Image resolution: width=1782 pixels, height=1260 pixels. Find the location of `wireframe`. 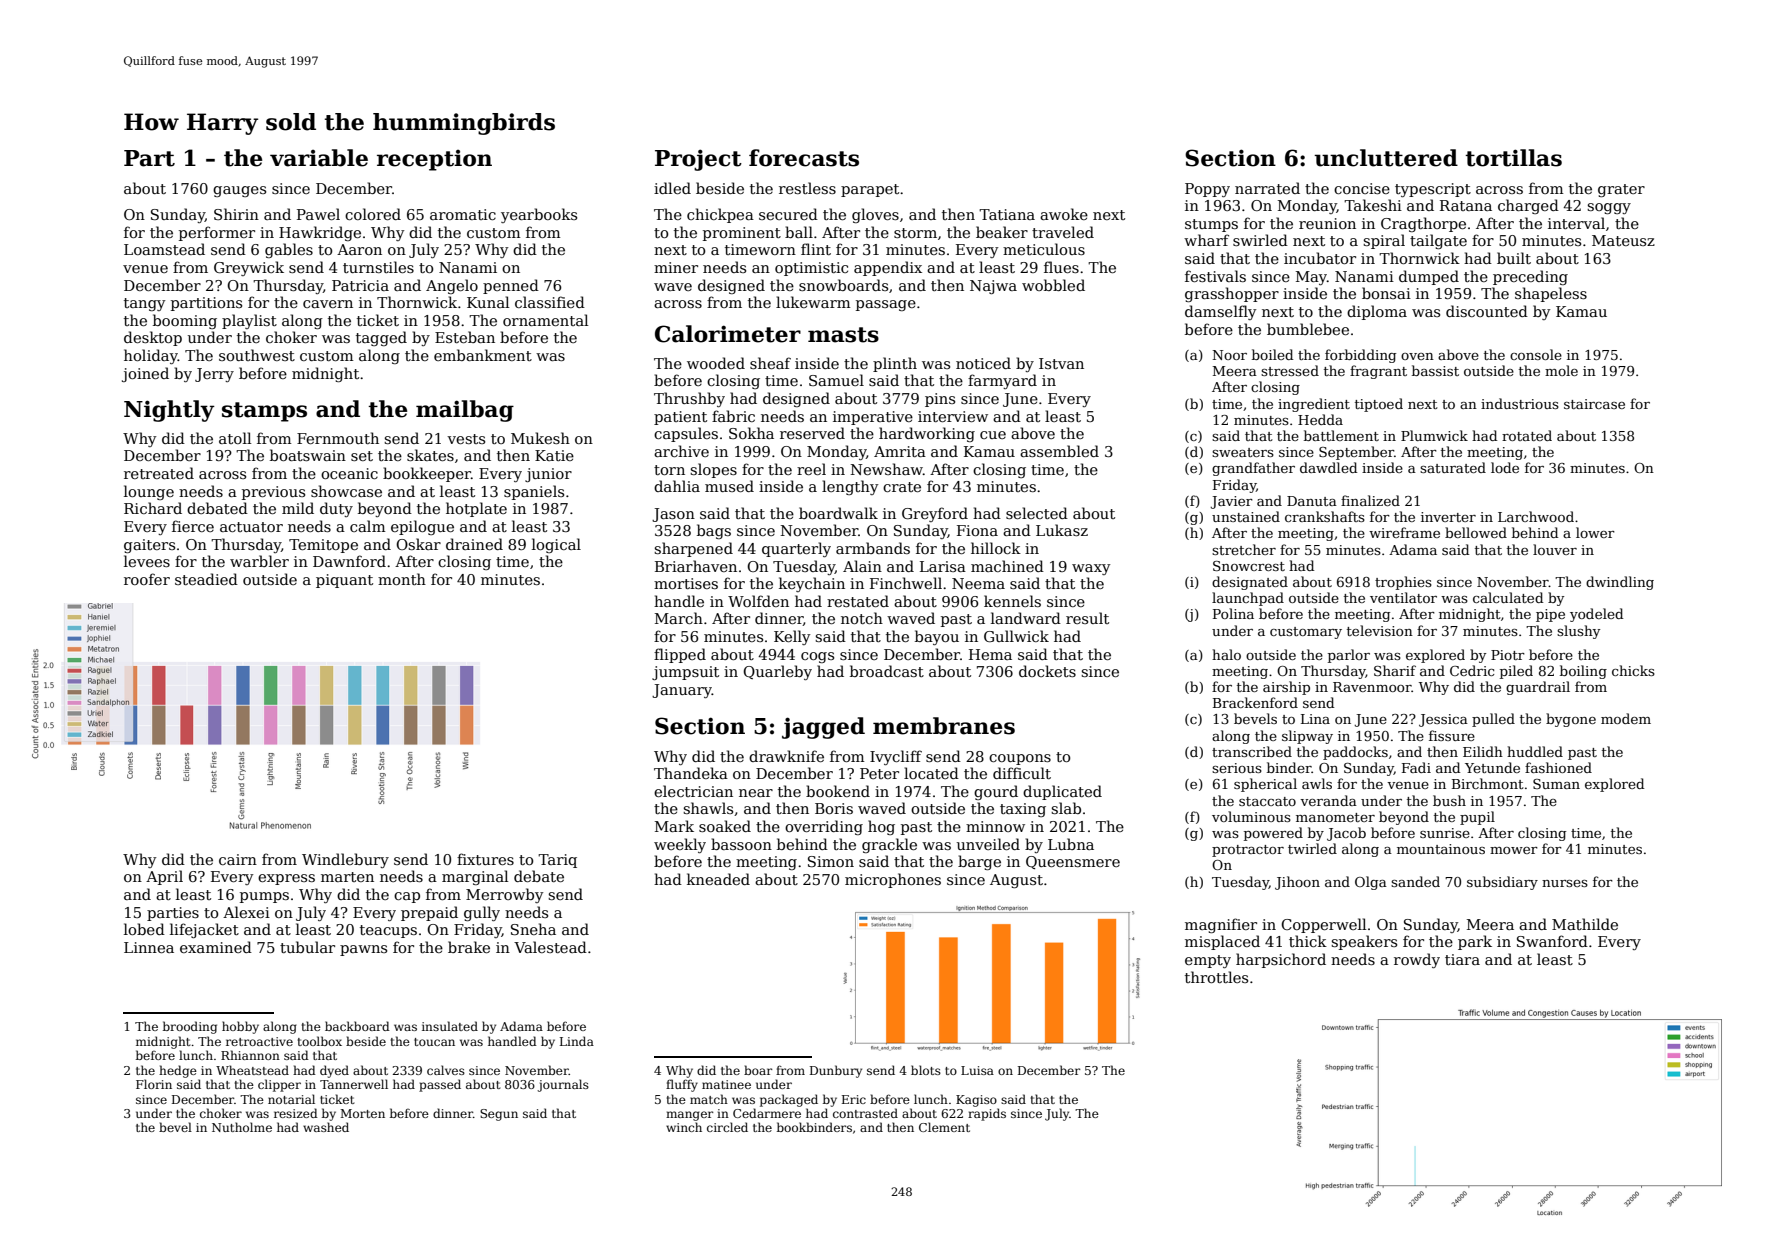

wireframe is located at coordinates (1404, 532).
